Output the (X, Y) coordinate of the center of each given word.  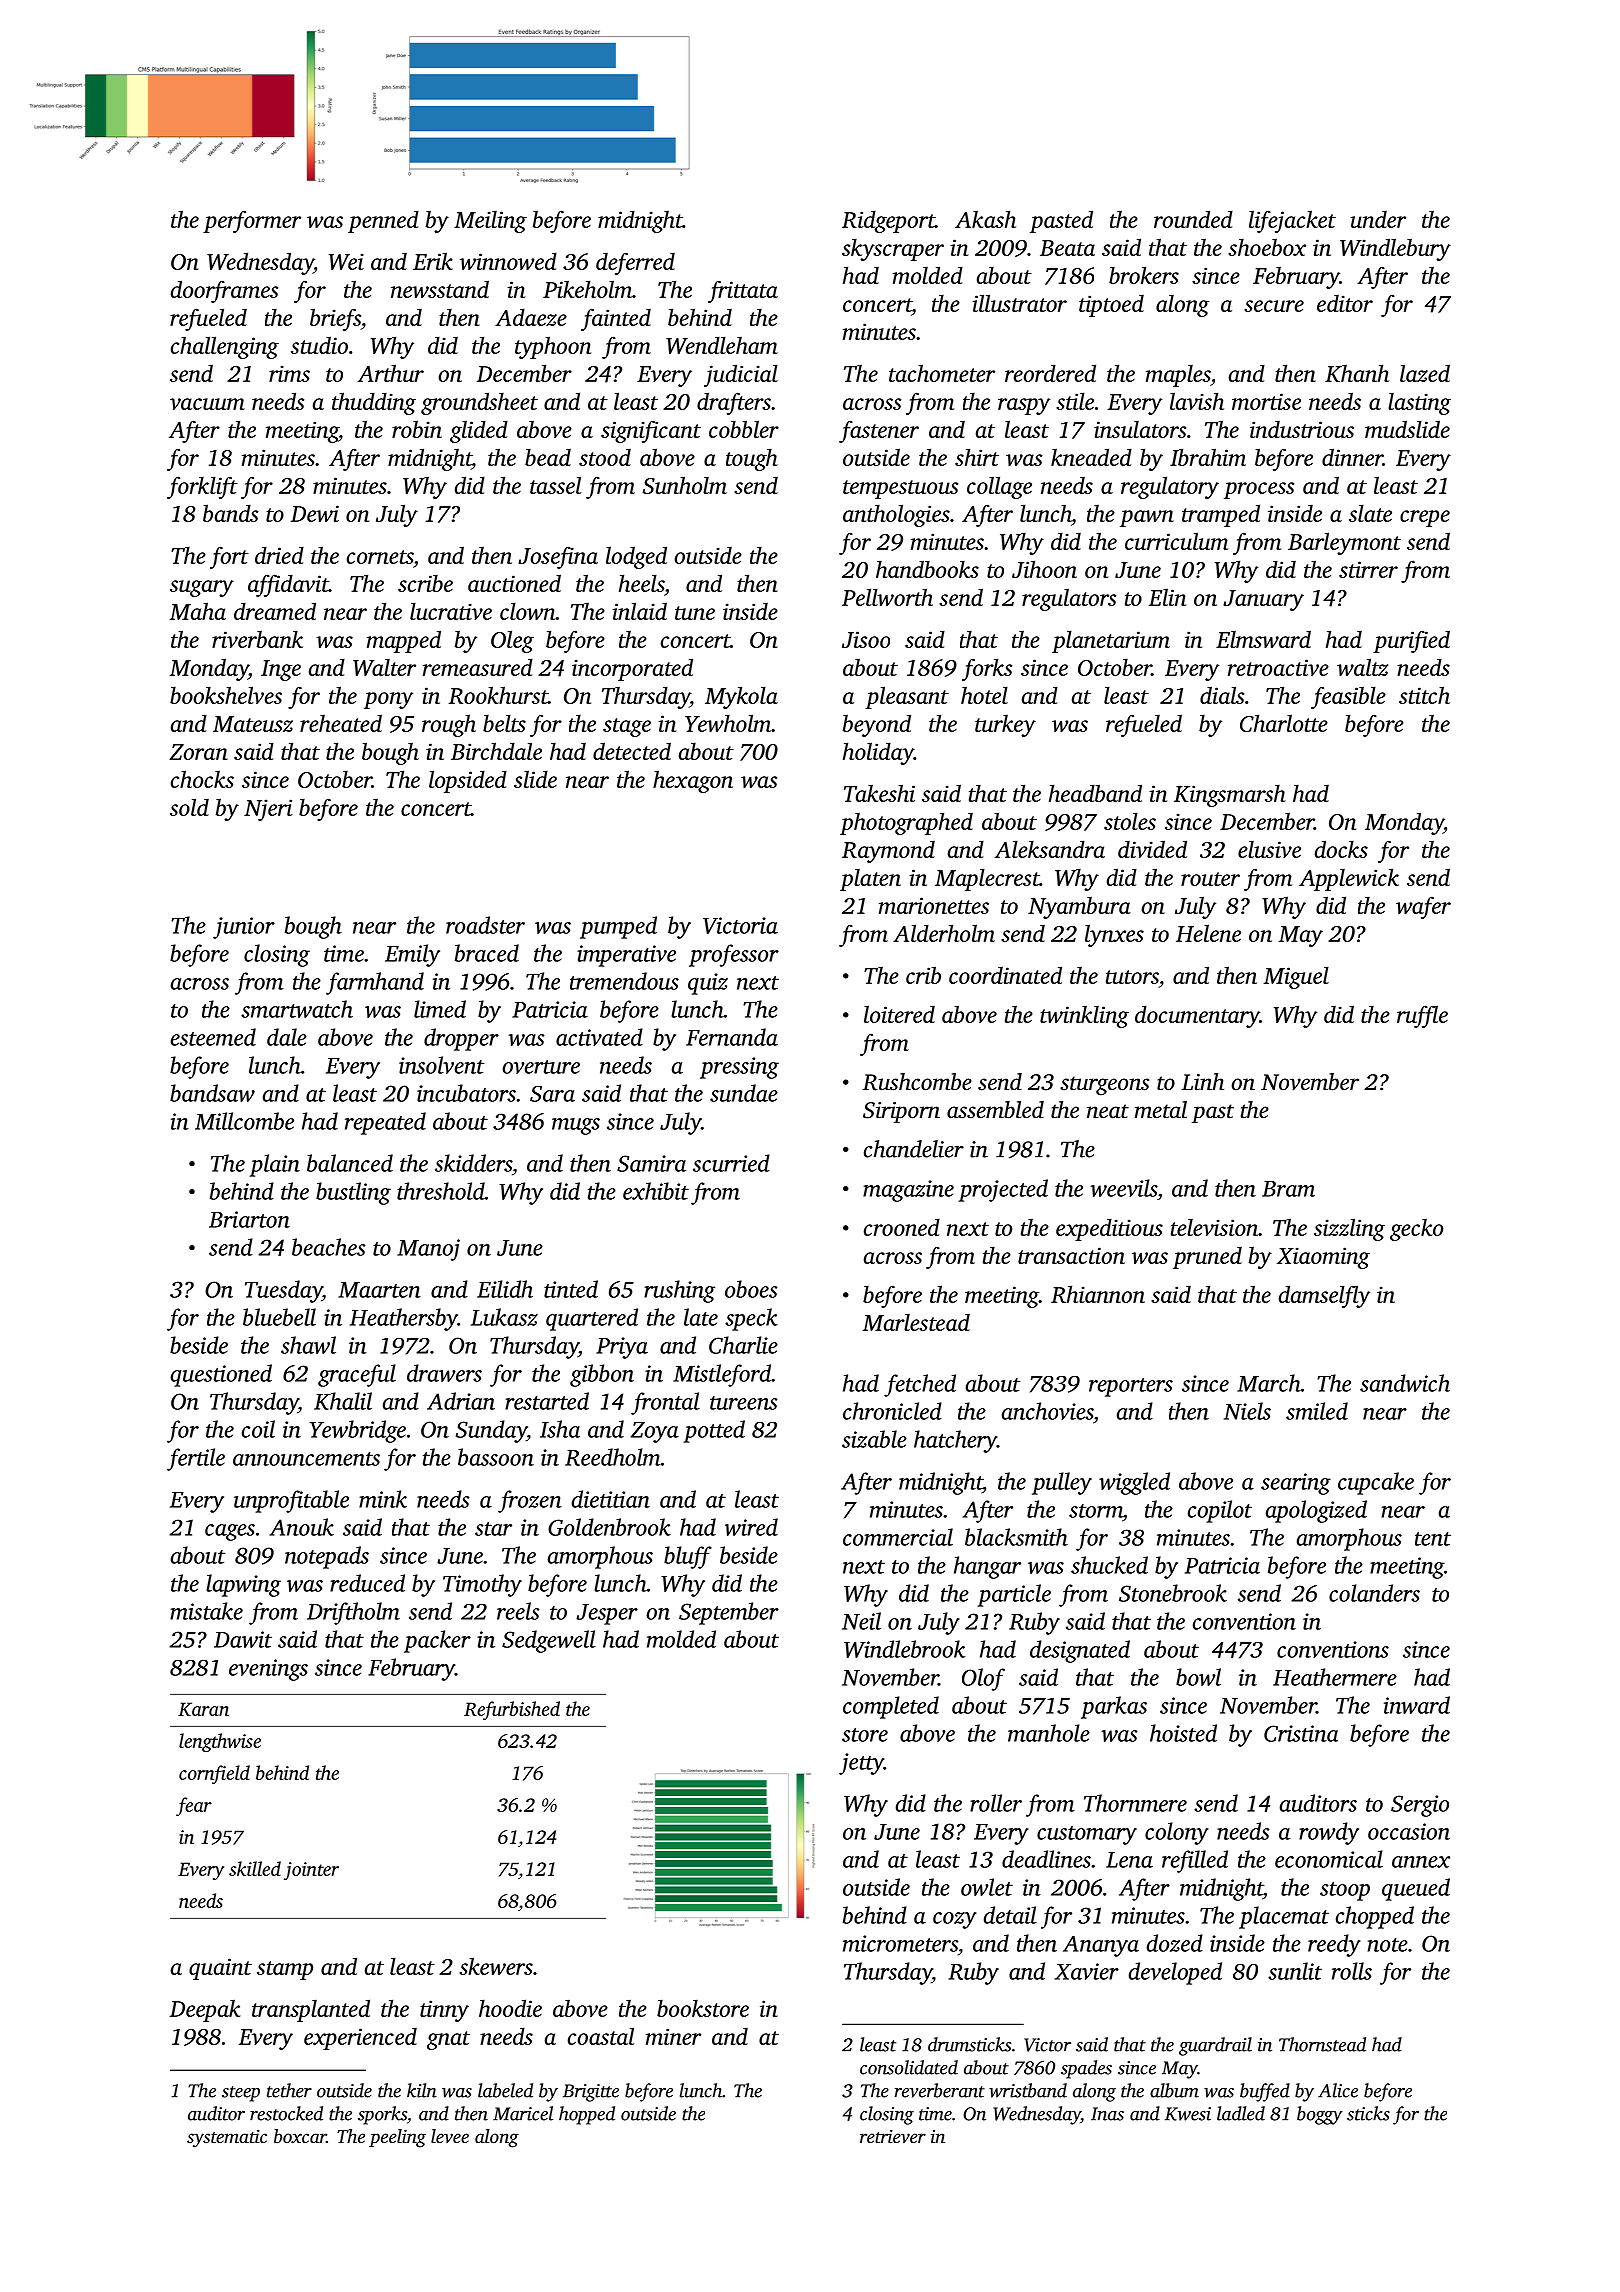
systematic (227, 2139)
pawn (1147, 518)
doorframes (224, 291)
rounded (1193, 219)
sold (189, 807)
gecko (1416, 1230)
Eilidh (505, 1289)
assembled (995, 1110)
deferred (635, 264)
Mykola (741, 697)
